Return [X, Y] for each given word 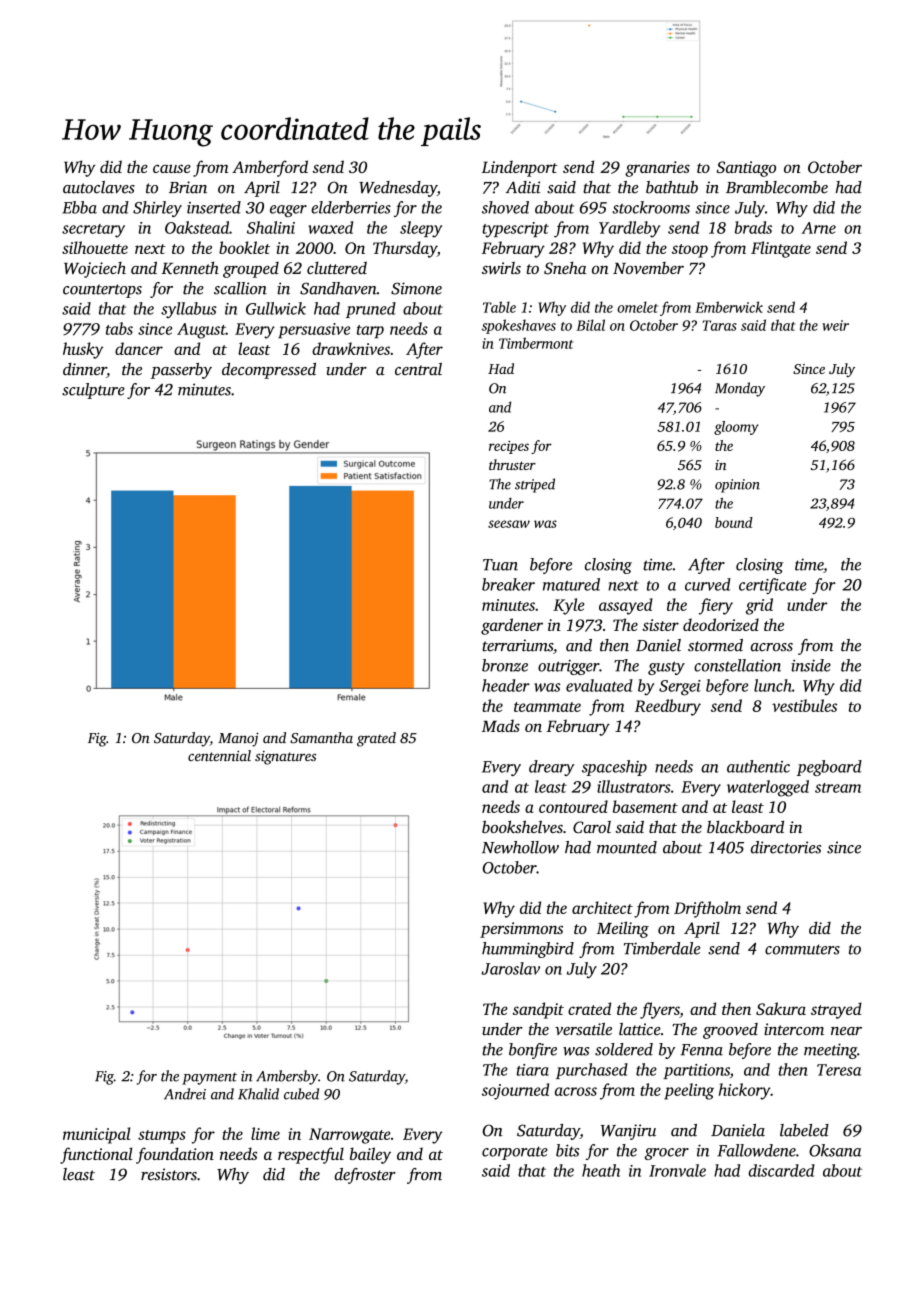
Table [499, 307]
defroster [365, 1176]
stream [838, 788]
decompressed [269, 371]
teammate [547, 707]
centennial [219, 755]
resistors [169, 1174]
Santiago [746, 169]
